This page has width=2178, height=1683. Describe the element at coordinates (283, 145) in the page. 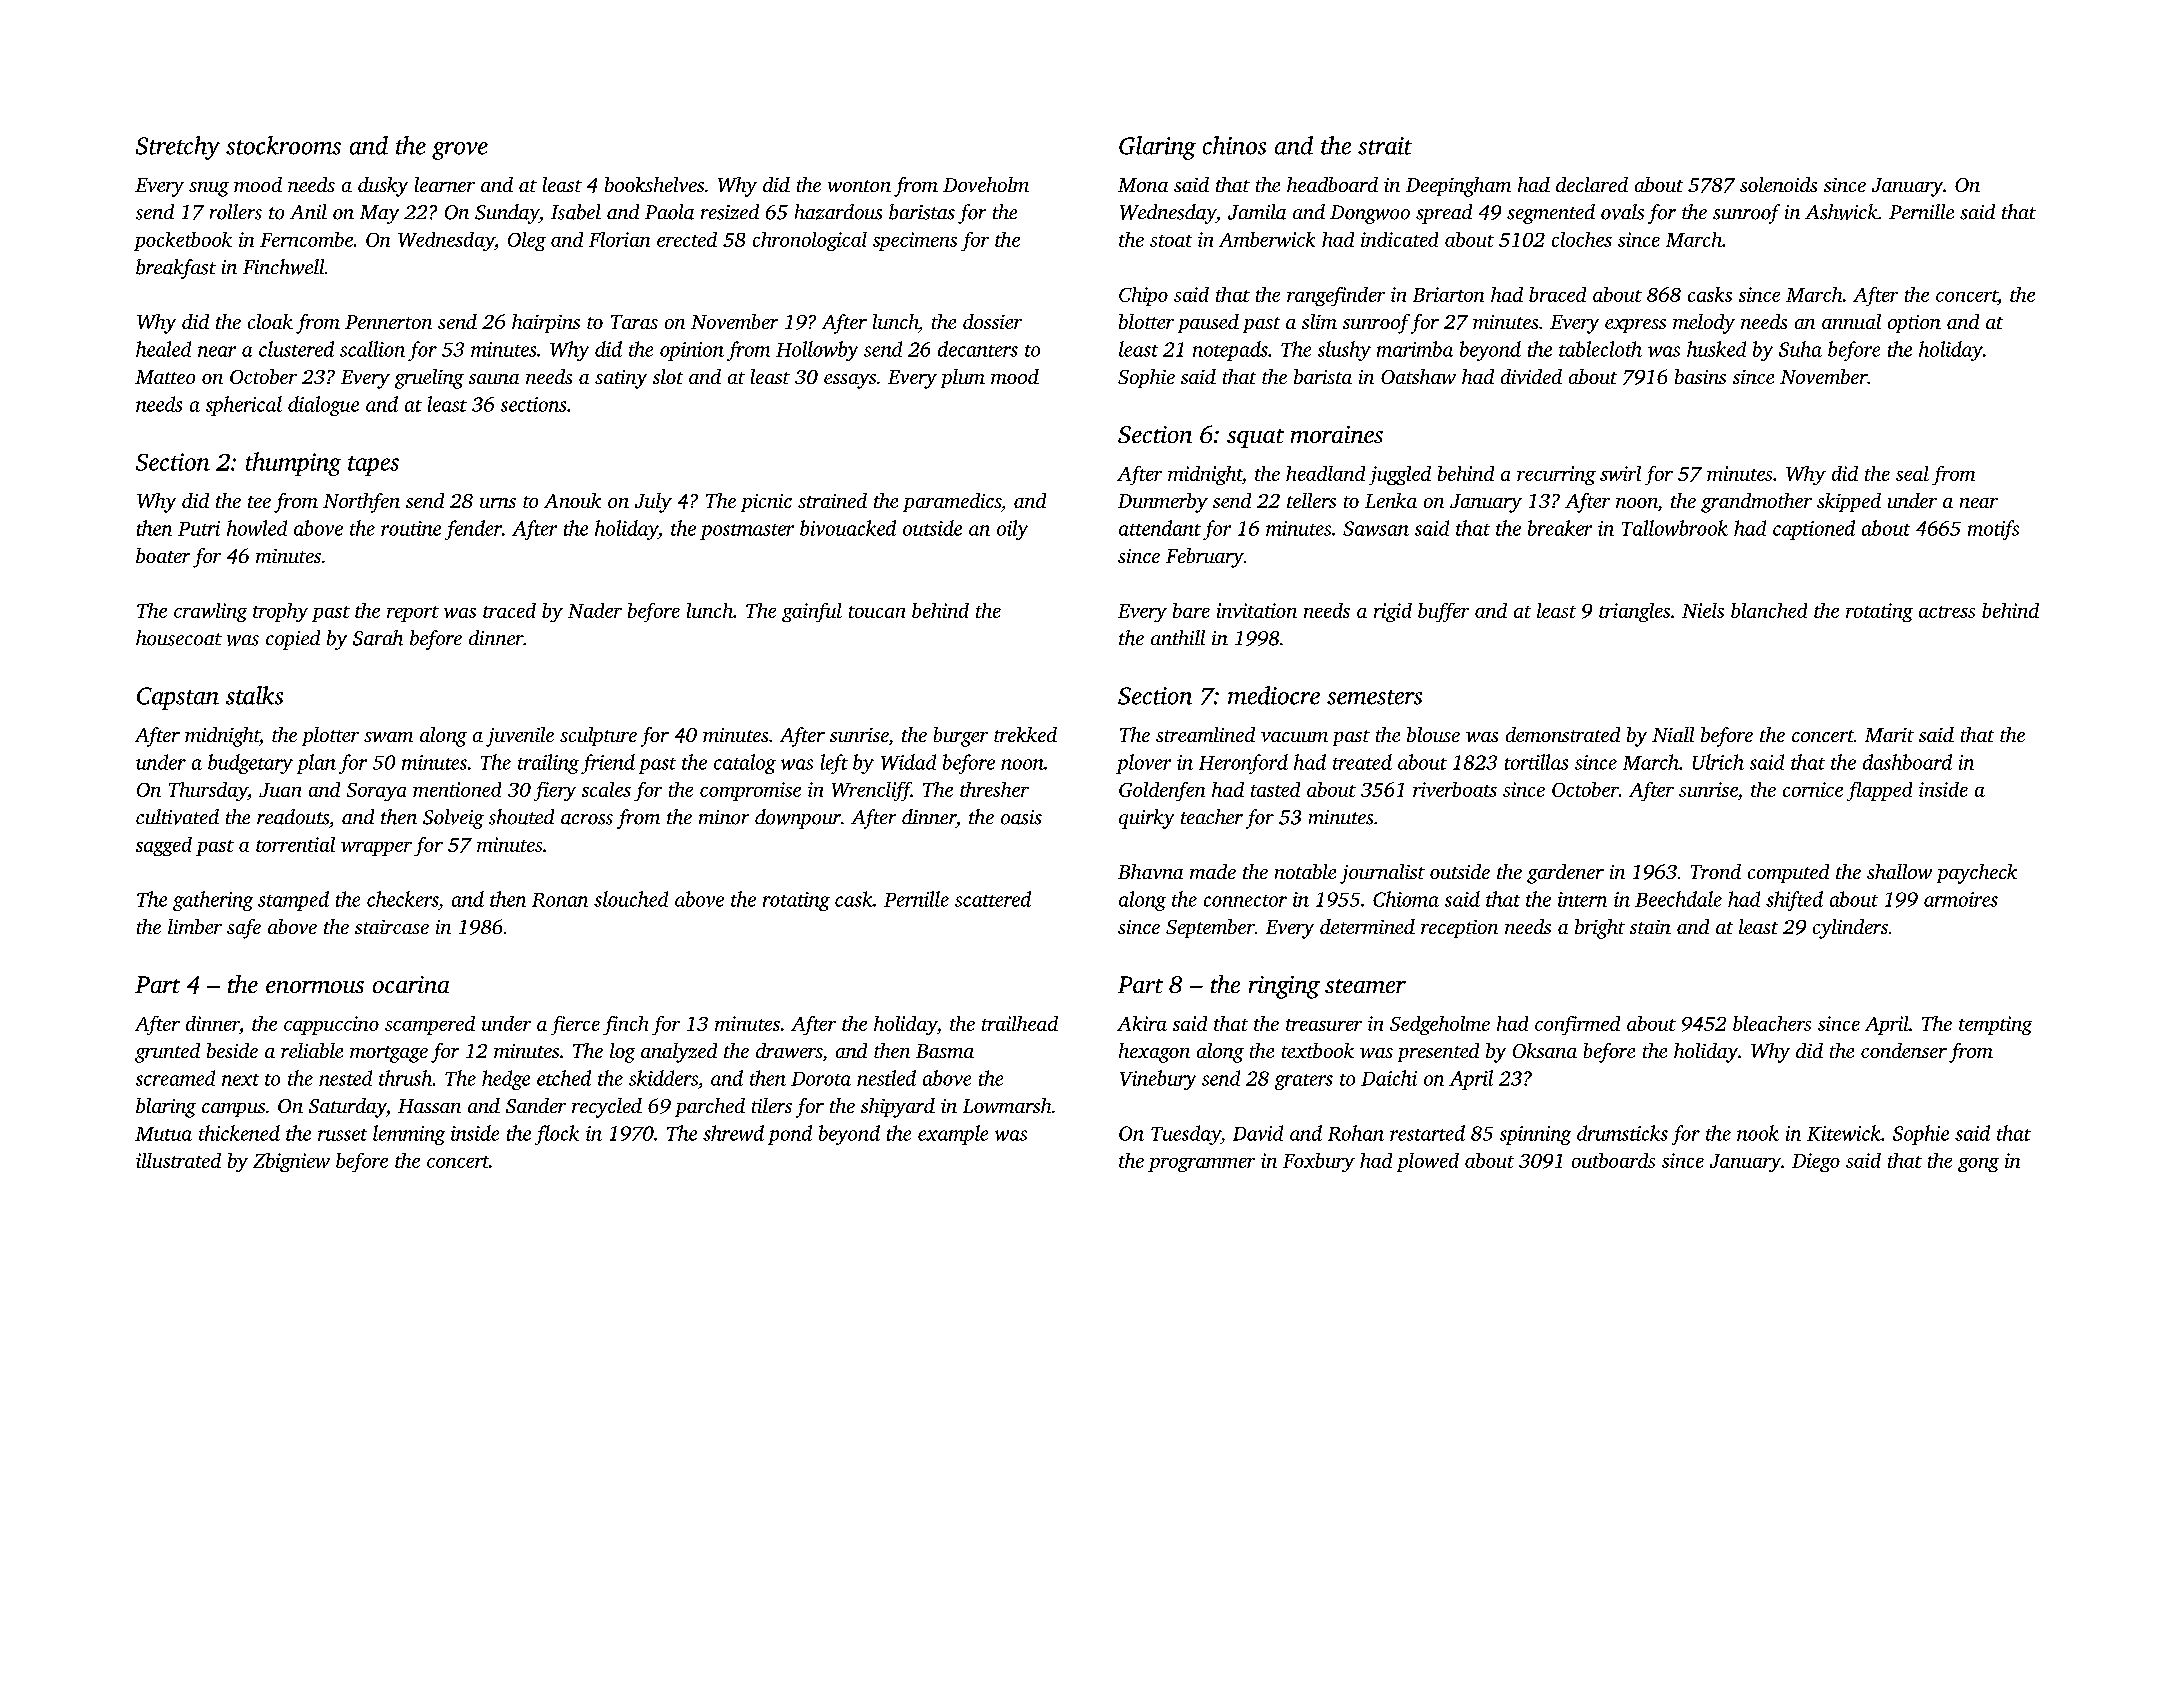

I see `stockrooms` at that location.
